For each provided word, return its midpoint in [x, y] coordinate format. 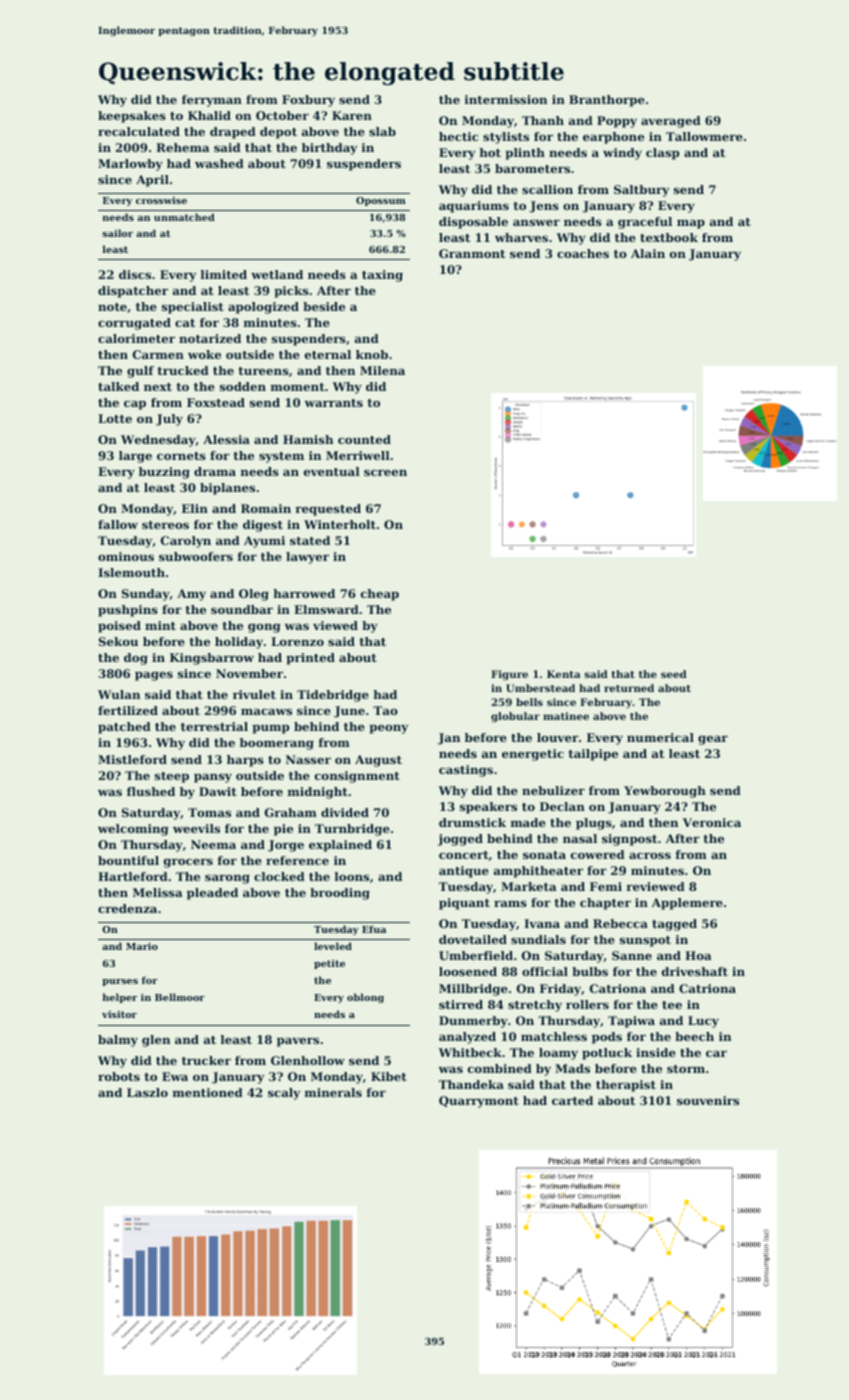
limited [224, 274]
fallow [118, 524]
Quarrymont [479, 1102]
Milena [382, 370]
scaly [284, 1094]
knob [372, 354]
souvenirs [708, 1100]
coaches [583, 253]
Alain [648, 253]
